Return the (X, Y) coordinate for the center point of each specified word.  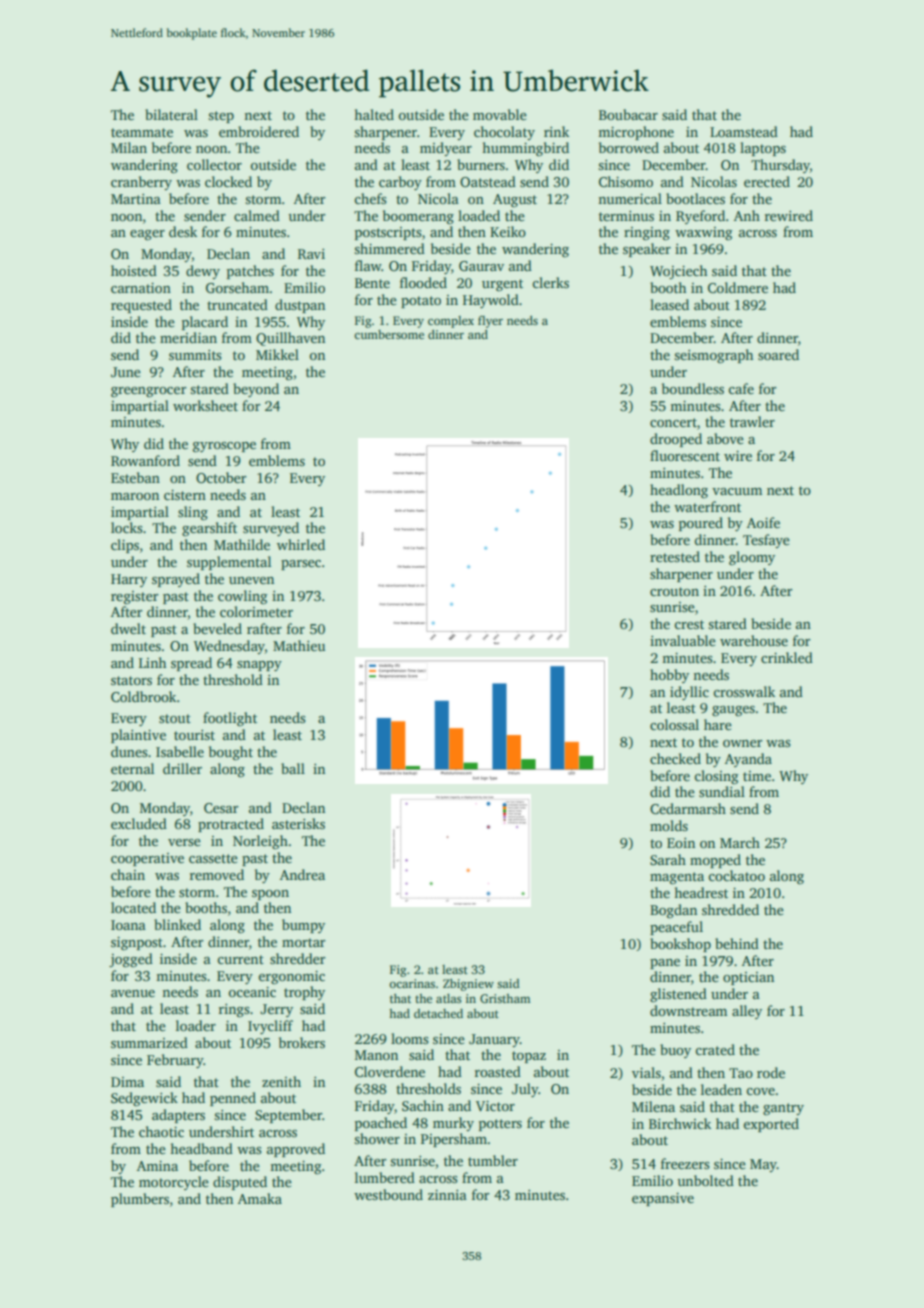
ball (293, 768)
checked (675, 758)
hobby (669, 676)
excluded (139, 823)
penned (233, 1099)
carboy (400, 183)
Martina (136, 199)
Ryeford (700, 217)
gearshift (209, 529)
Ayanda (748, 760)
